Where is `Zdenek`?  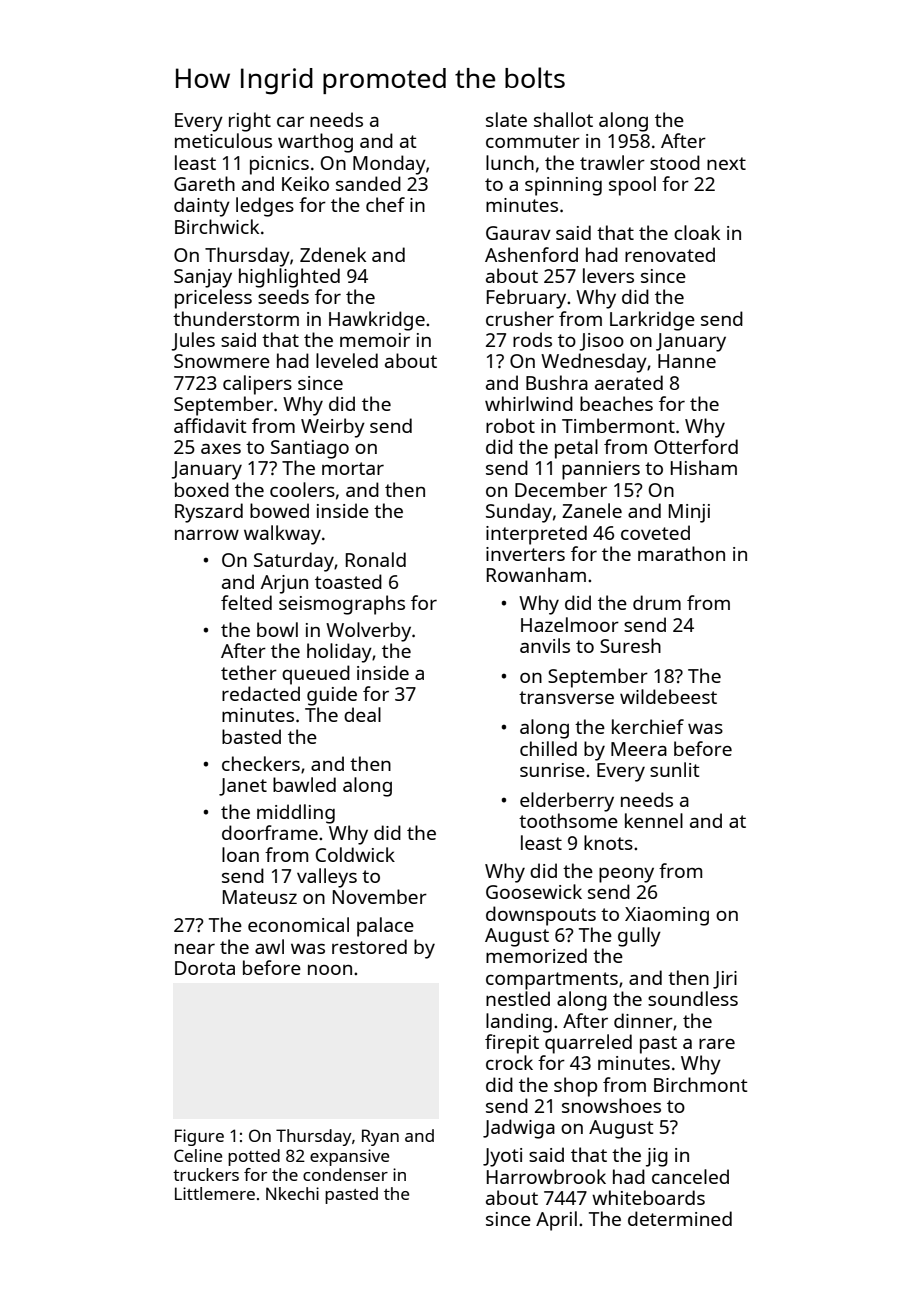 Zdenek is located at coordinates (333, 254).
